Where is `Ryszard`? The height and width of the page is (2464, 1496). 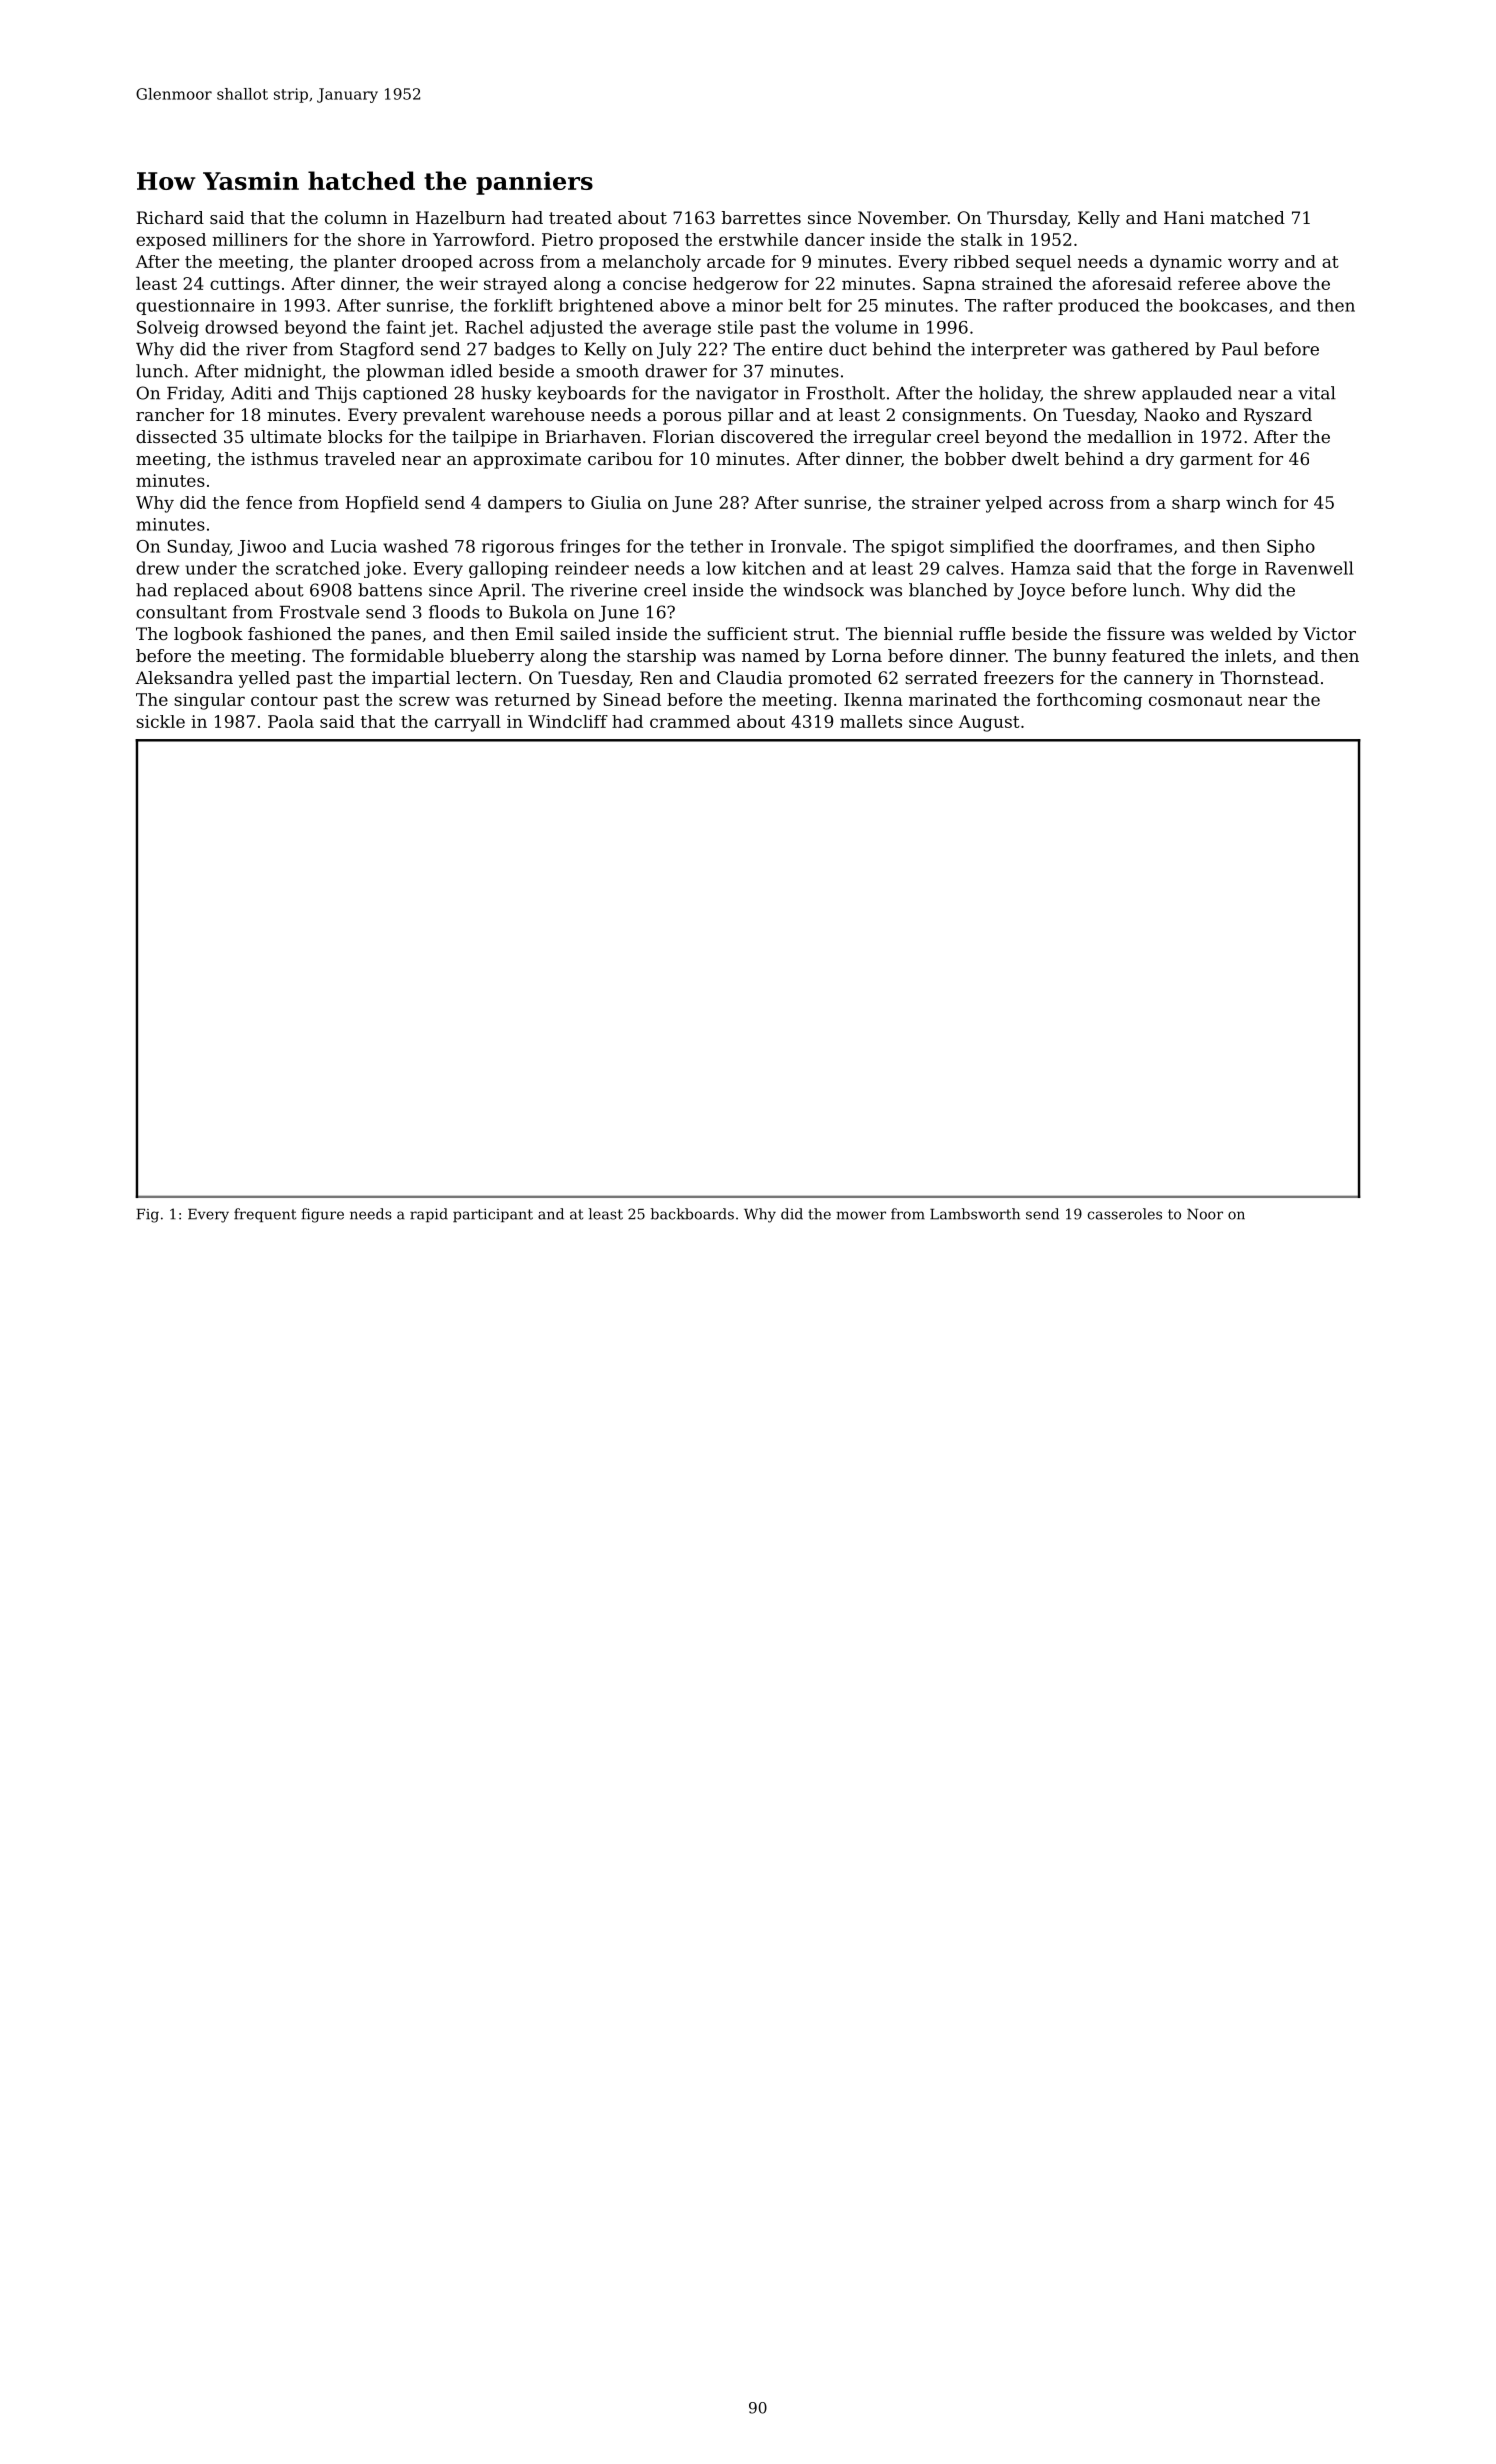 Ryszard is located at coordinates (1278, 416).
